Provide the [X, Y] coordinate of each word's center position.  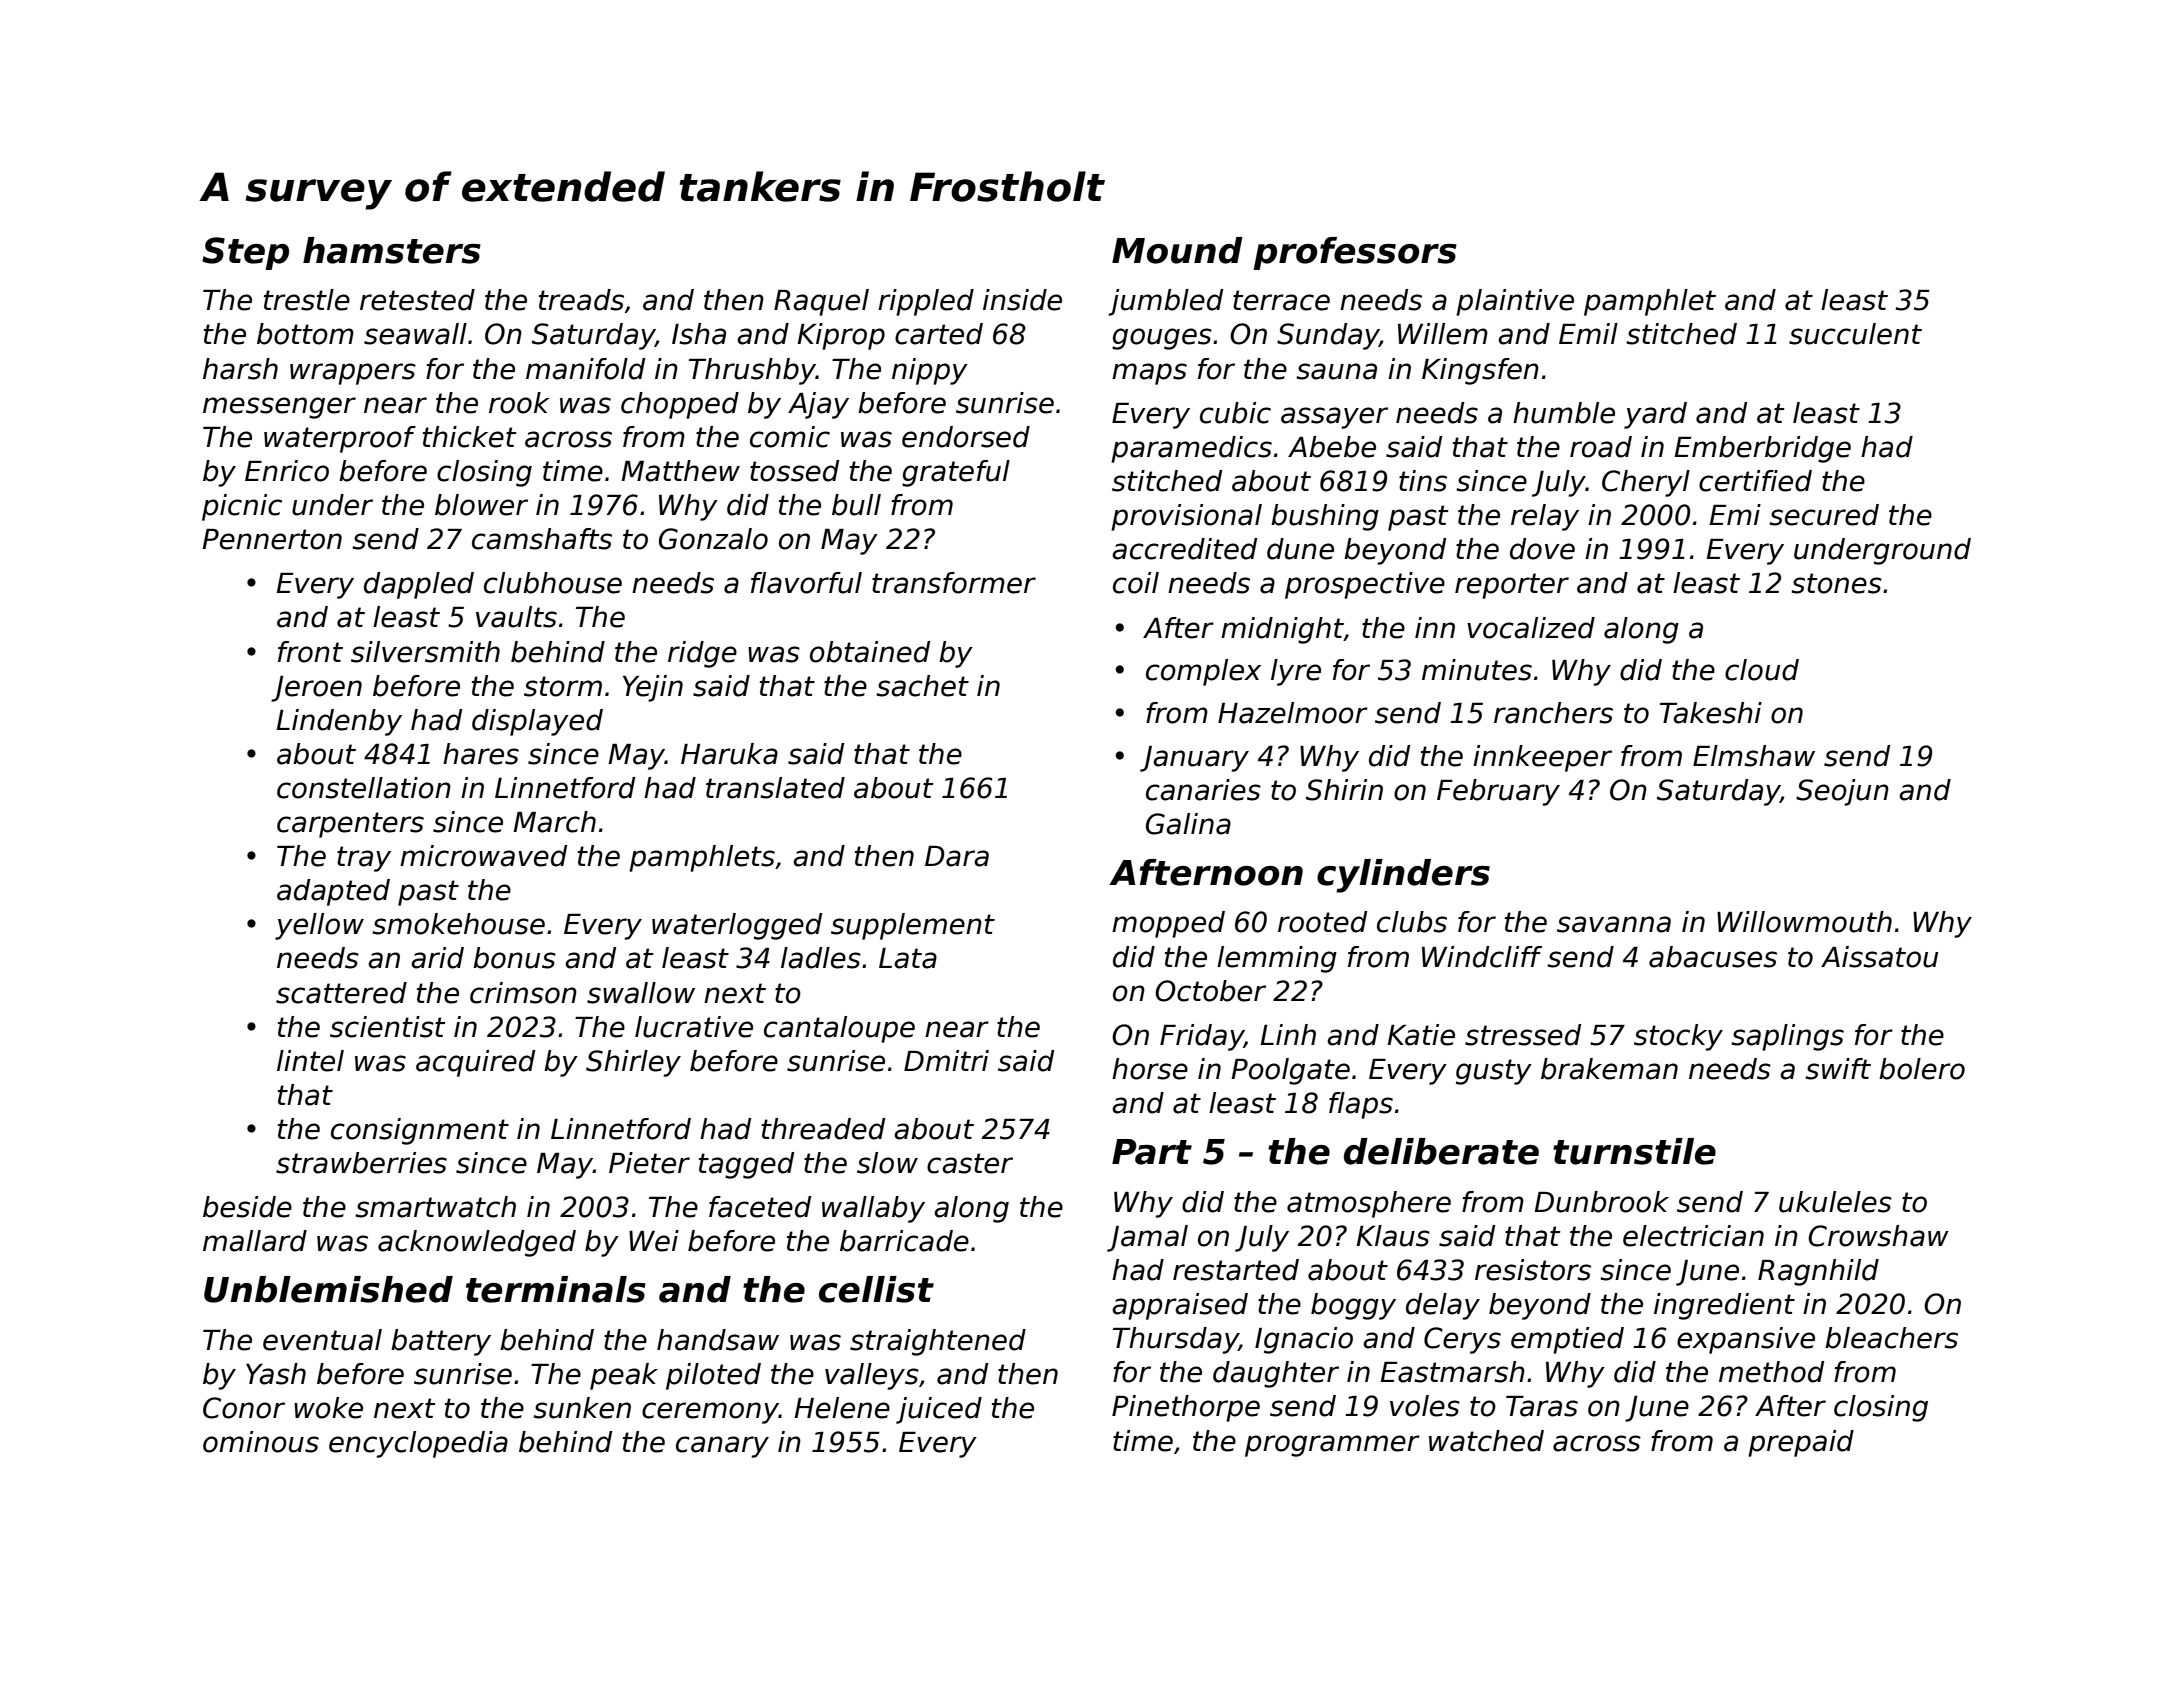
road [1601, 447]
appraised [1180, 1306]
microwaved [483, 856]
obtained [870, 652]
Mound [1177, 250]
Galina [1188, 824]
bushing [1325, 517]
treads [581, 300]
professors [1355, 253]
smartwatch [435, 1207]
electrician [1693, 1236]
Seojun [1842, 792]
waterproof [340, 439]
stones [1836, 583]
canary [722, 1447]
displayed [537, 722]
